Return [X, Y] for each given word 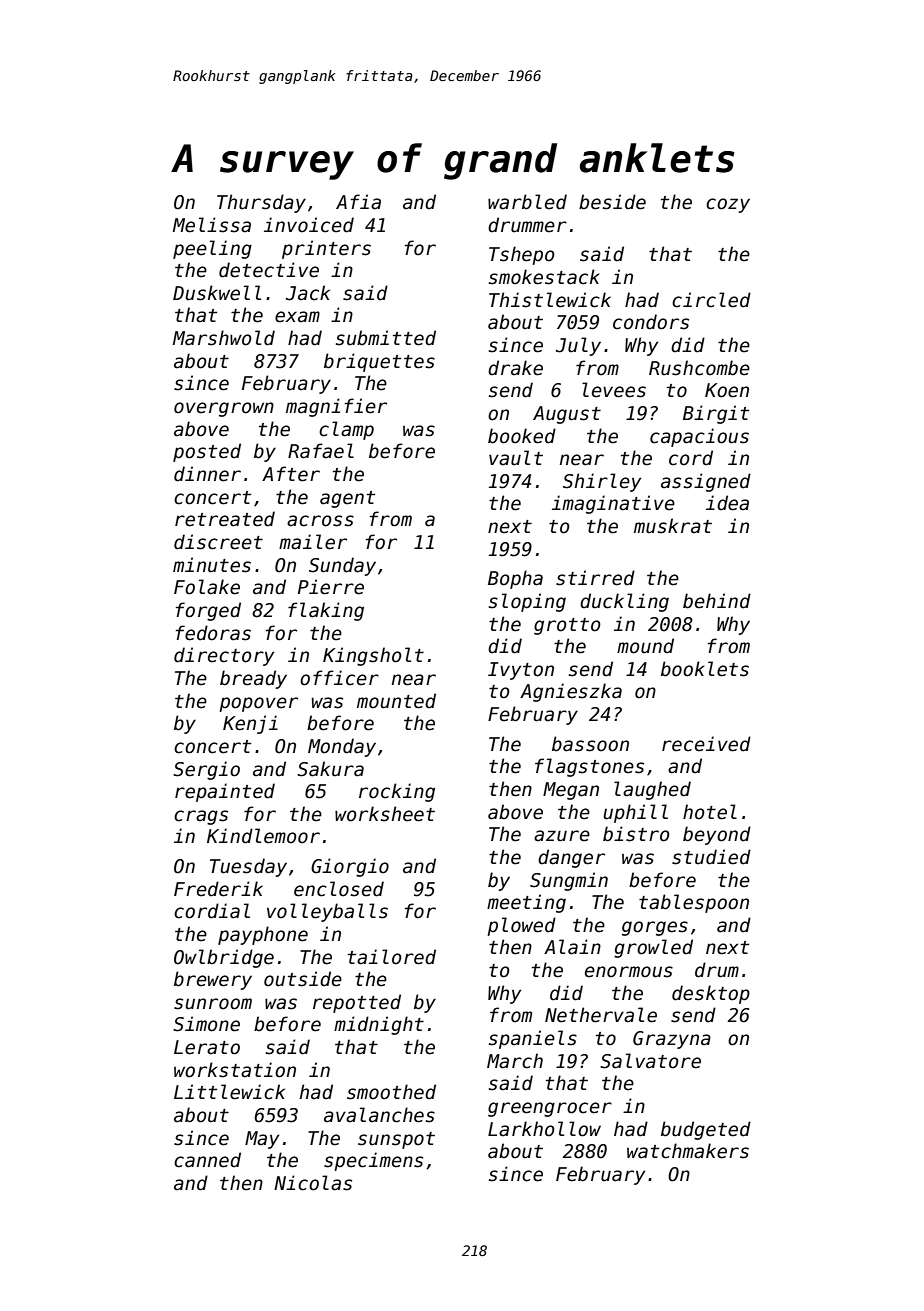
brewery [213, 980]
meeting [526, 903]
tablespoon [694, 903]
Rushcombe [699, 368]
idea [727, 503]
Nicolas [313, 1183]
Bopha [515, 579]
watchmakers [688, 1151]
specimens [373, 1161]
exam [297, 317]
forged [208, 611]
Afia [358, 202]
